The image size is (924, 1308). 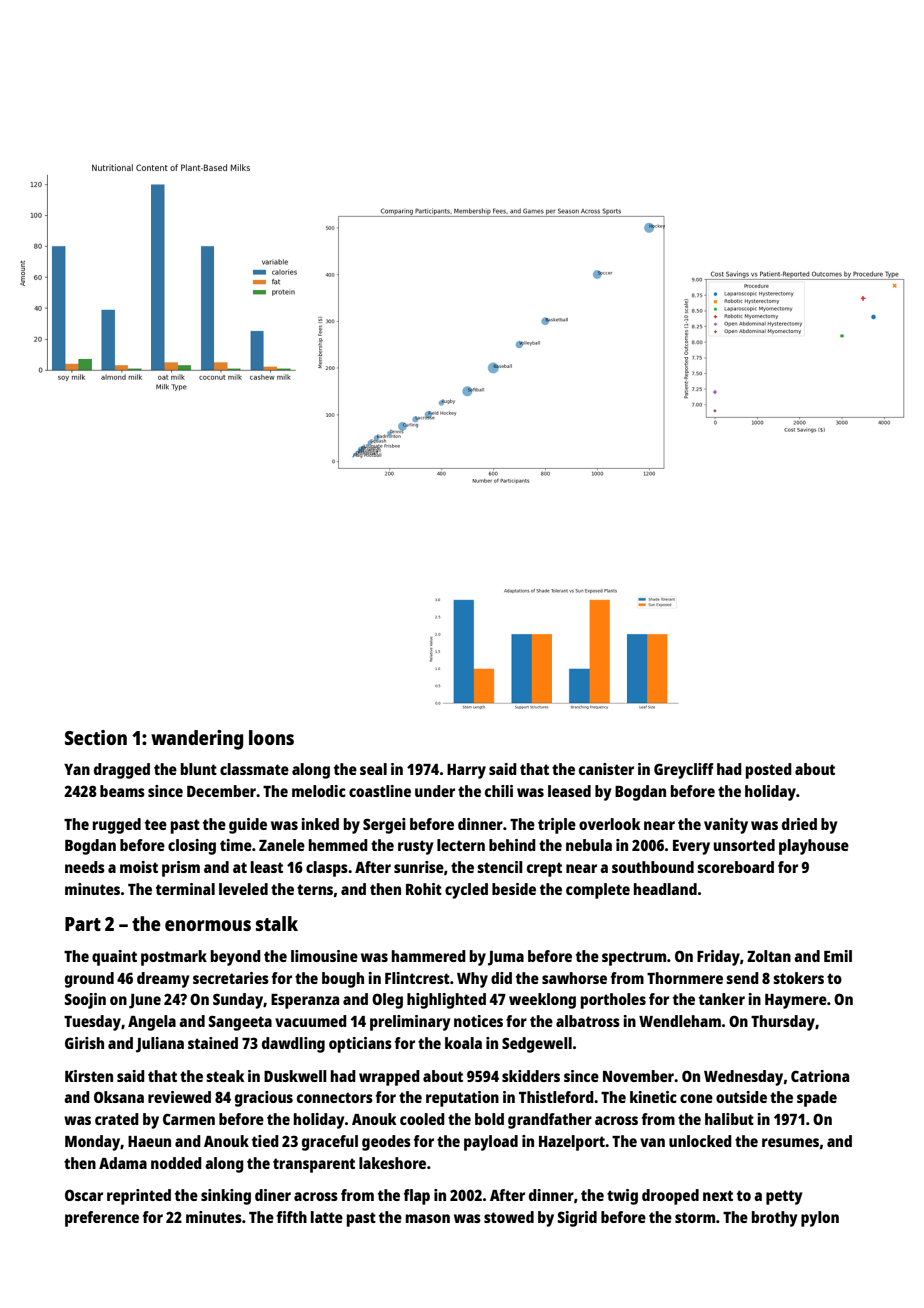 What do you see at coordinates (799, 824) in the page?
I see `dried` at bounding box center [799, 824].
